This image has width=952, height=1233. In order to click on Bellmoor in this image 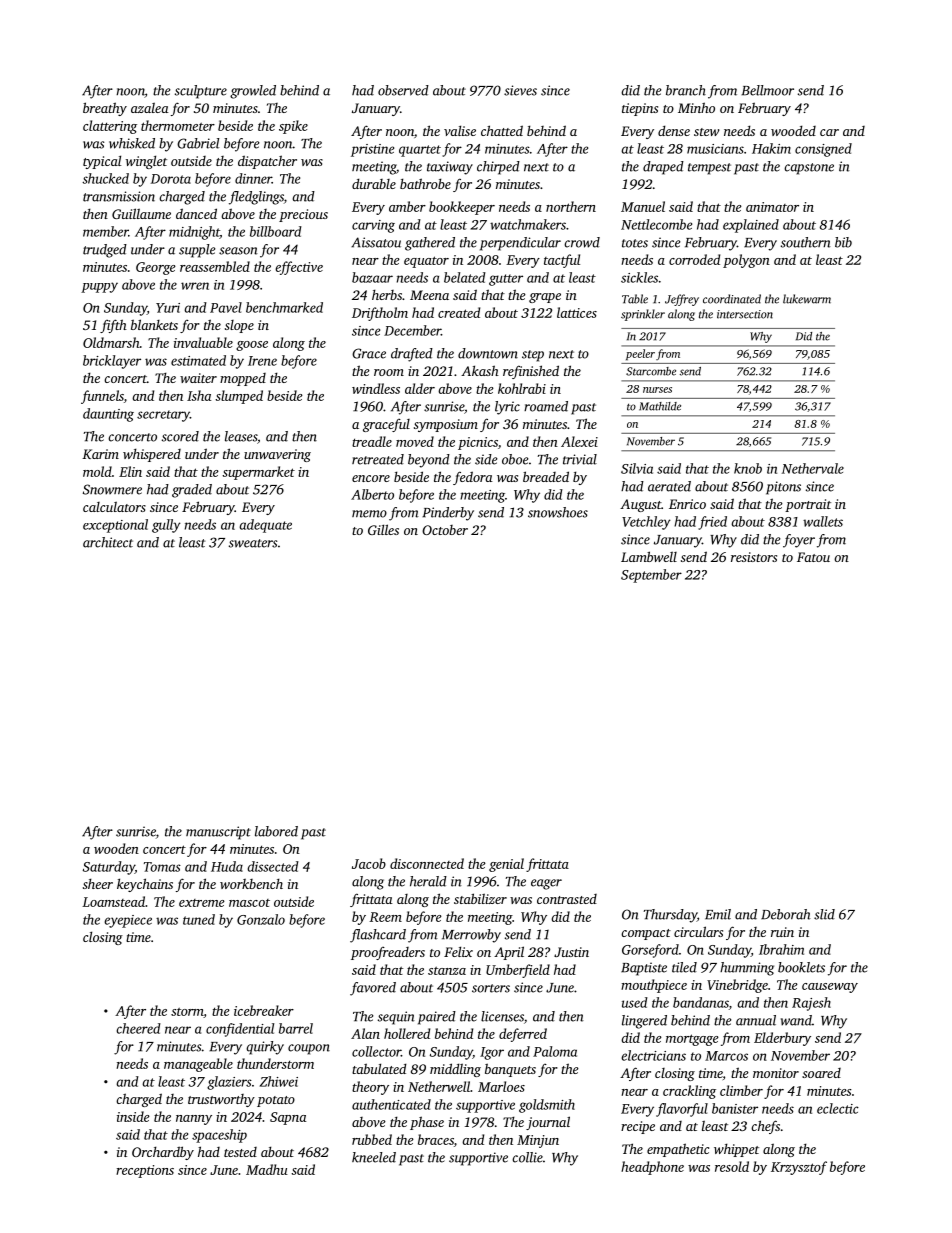, I will do `click(767, 90)`.
